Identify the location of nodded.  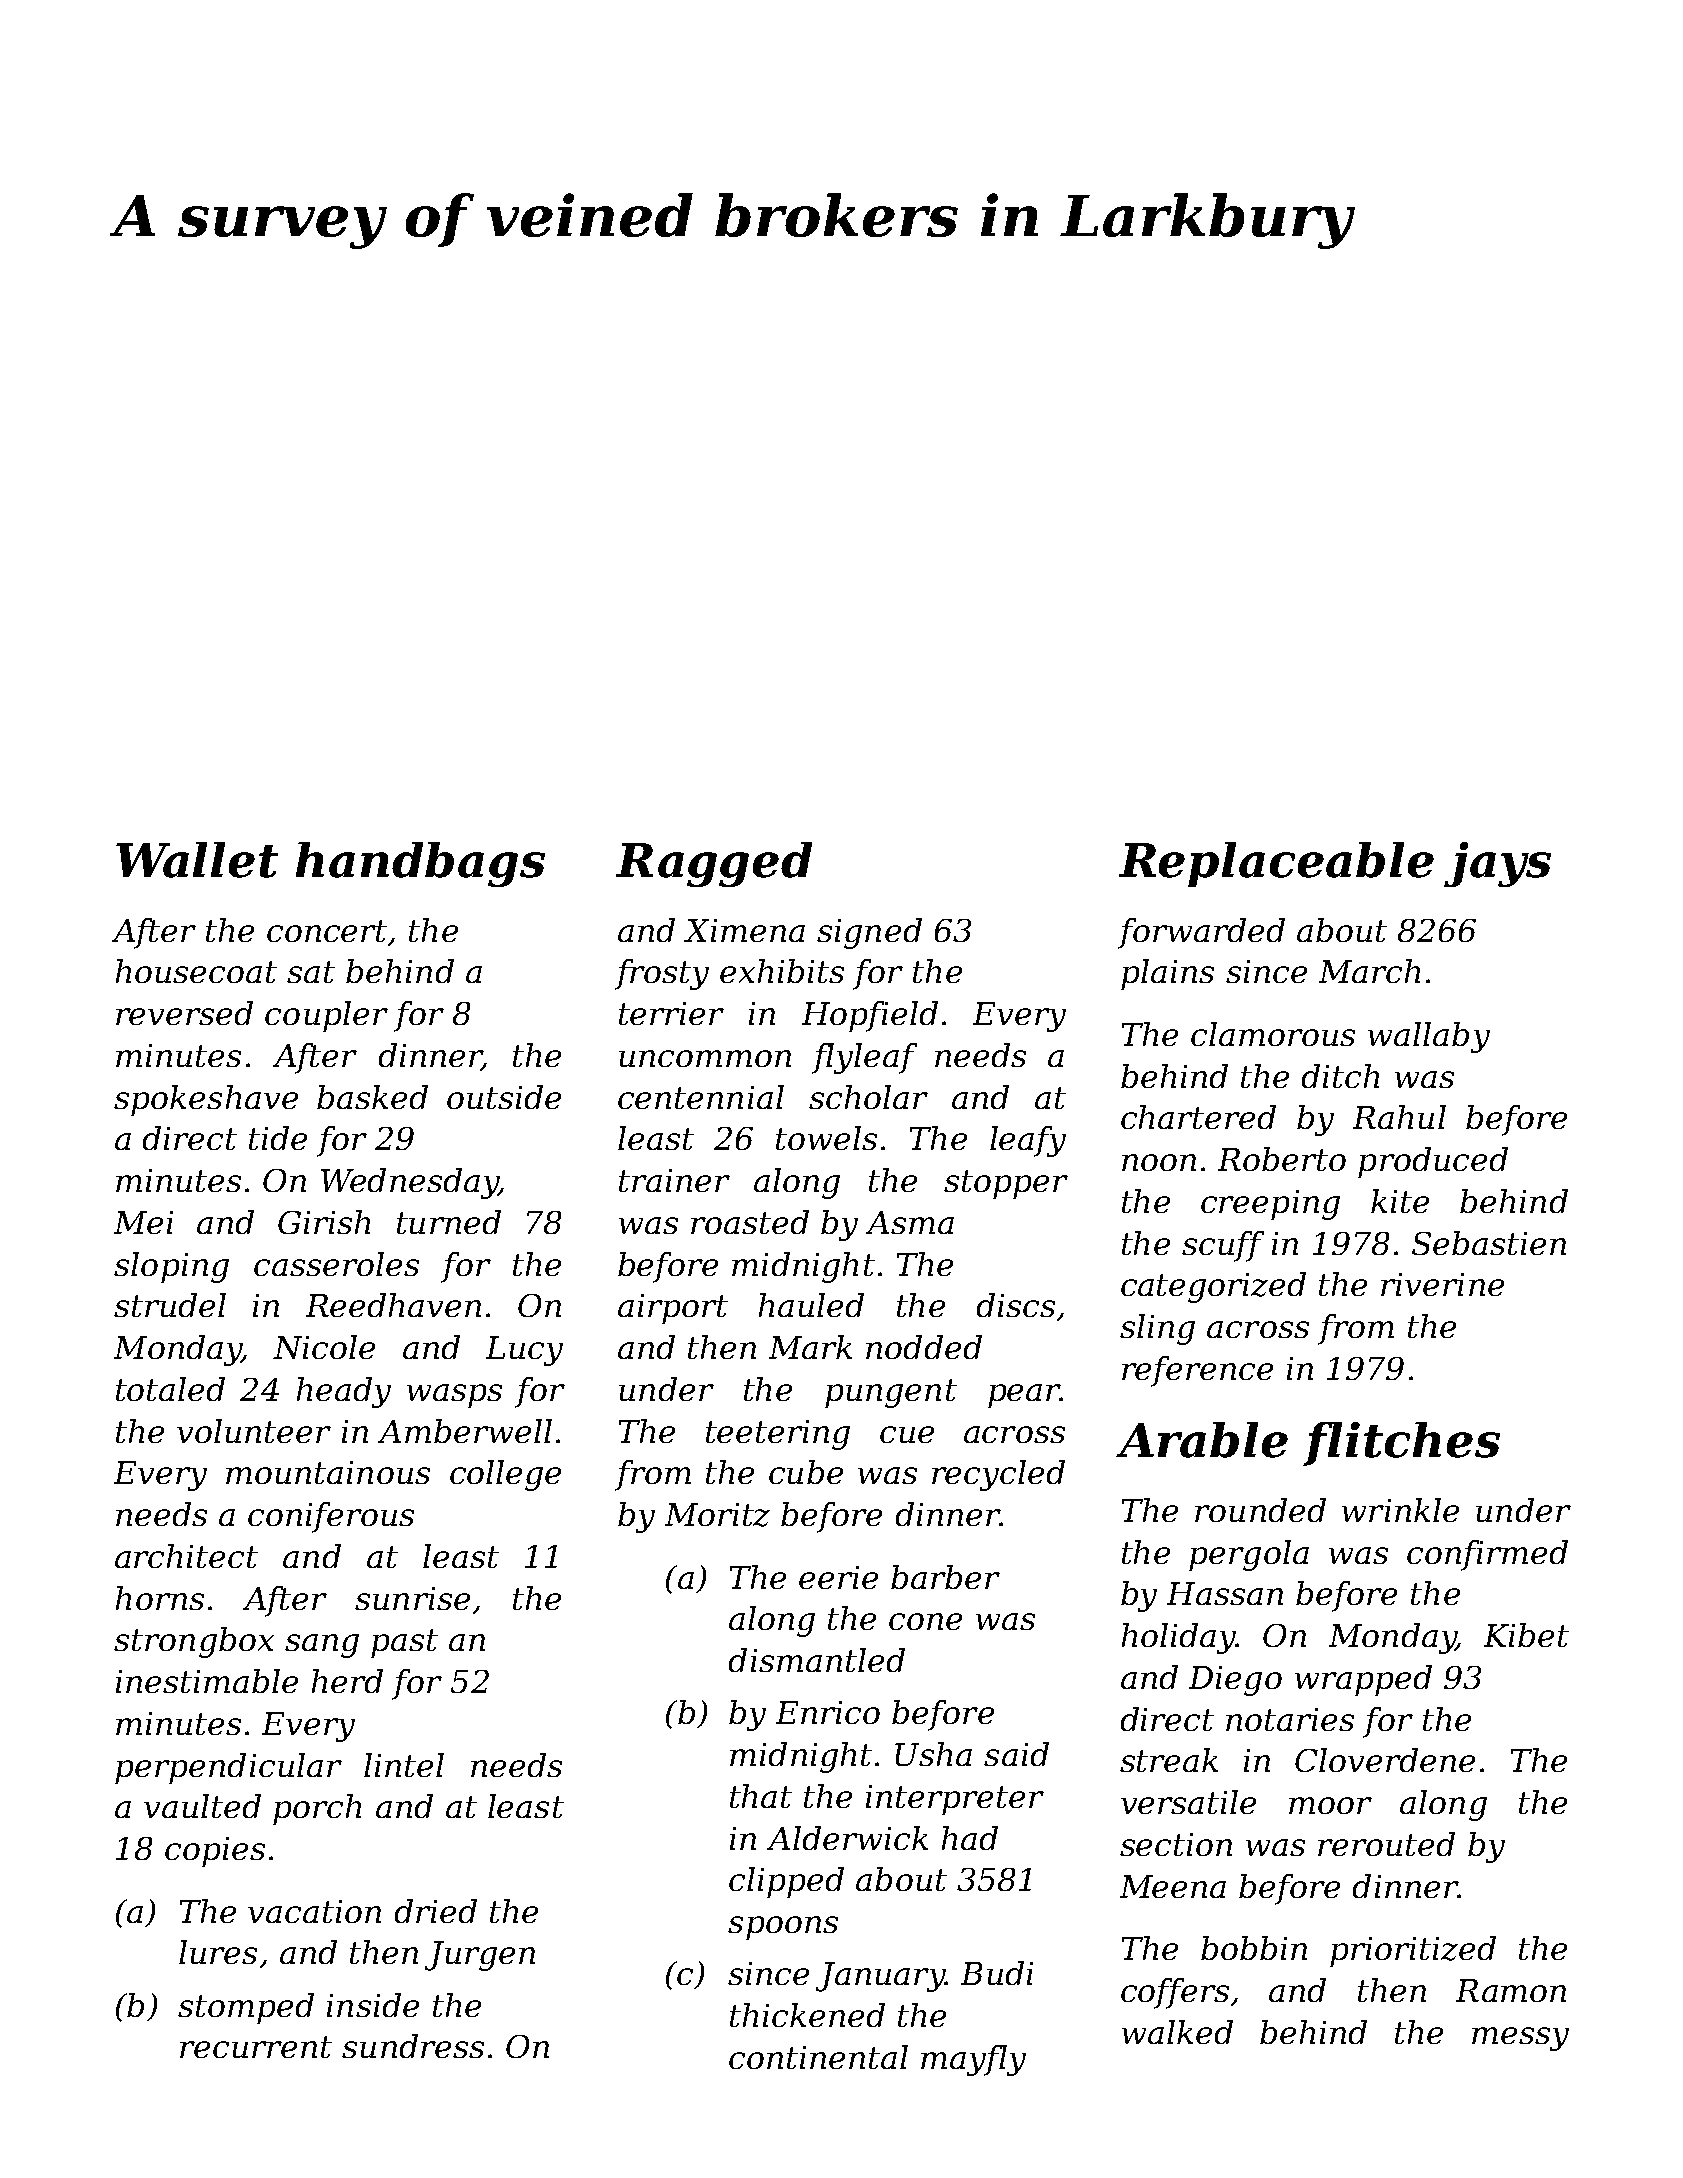
(924, 1347).
